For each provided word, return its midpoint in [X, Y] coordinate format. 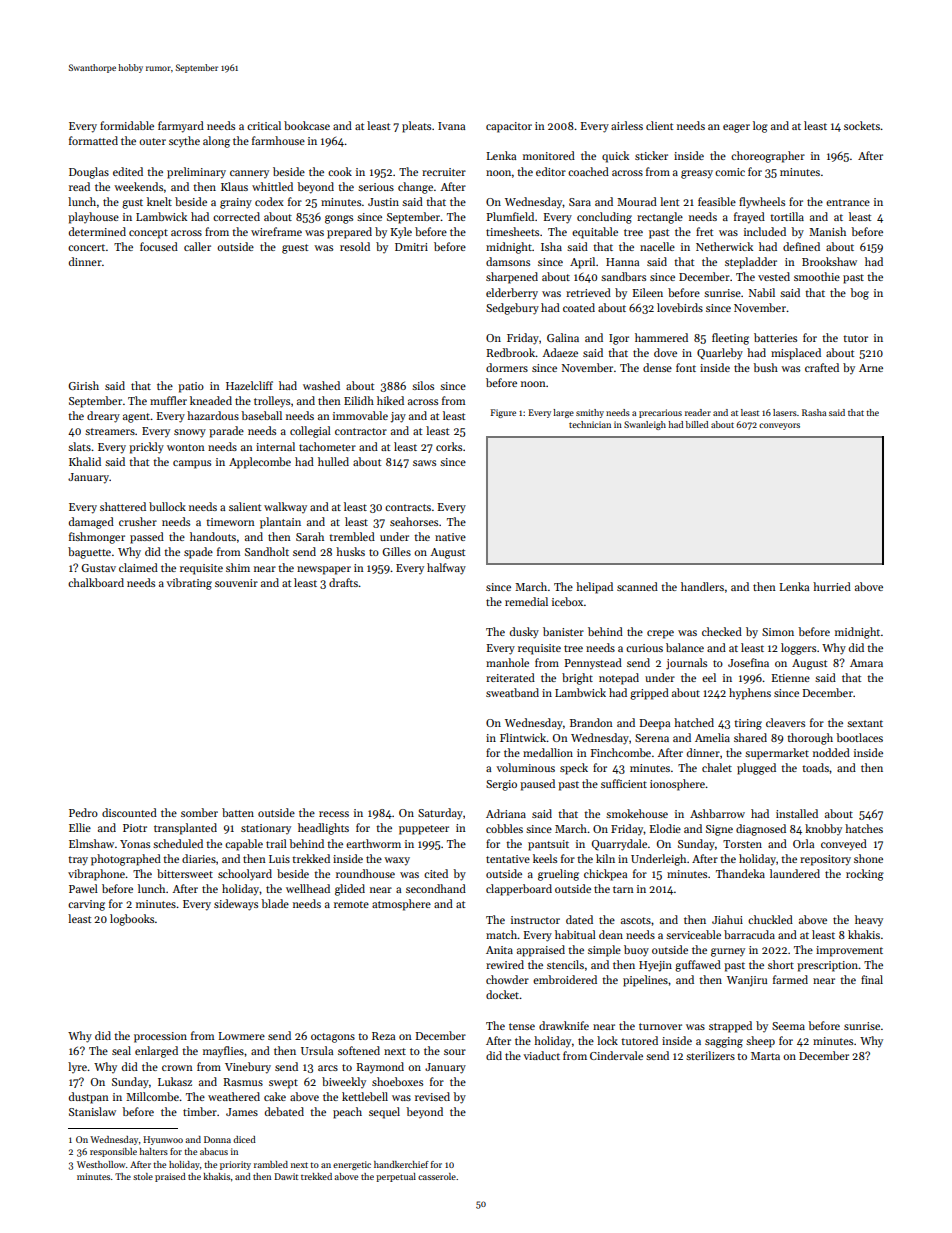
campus [192, 464]
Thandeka [740, 873]
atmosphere [401, 905]
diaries [199, 858]
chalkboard [96, 582]
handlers [702, 586]
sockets [862, 125]
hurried [832, 586]
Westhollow [101, 1164]
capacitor [509, 127]
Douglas [89, 173]
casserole [437, 1176]
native [450, 537]
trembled [352, 536]
